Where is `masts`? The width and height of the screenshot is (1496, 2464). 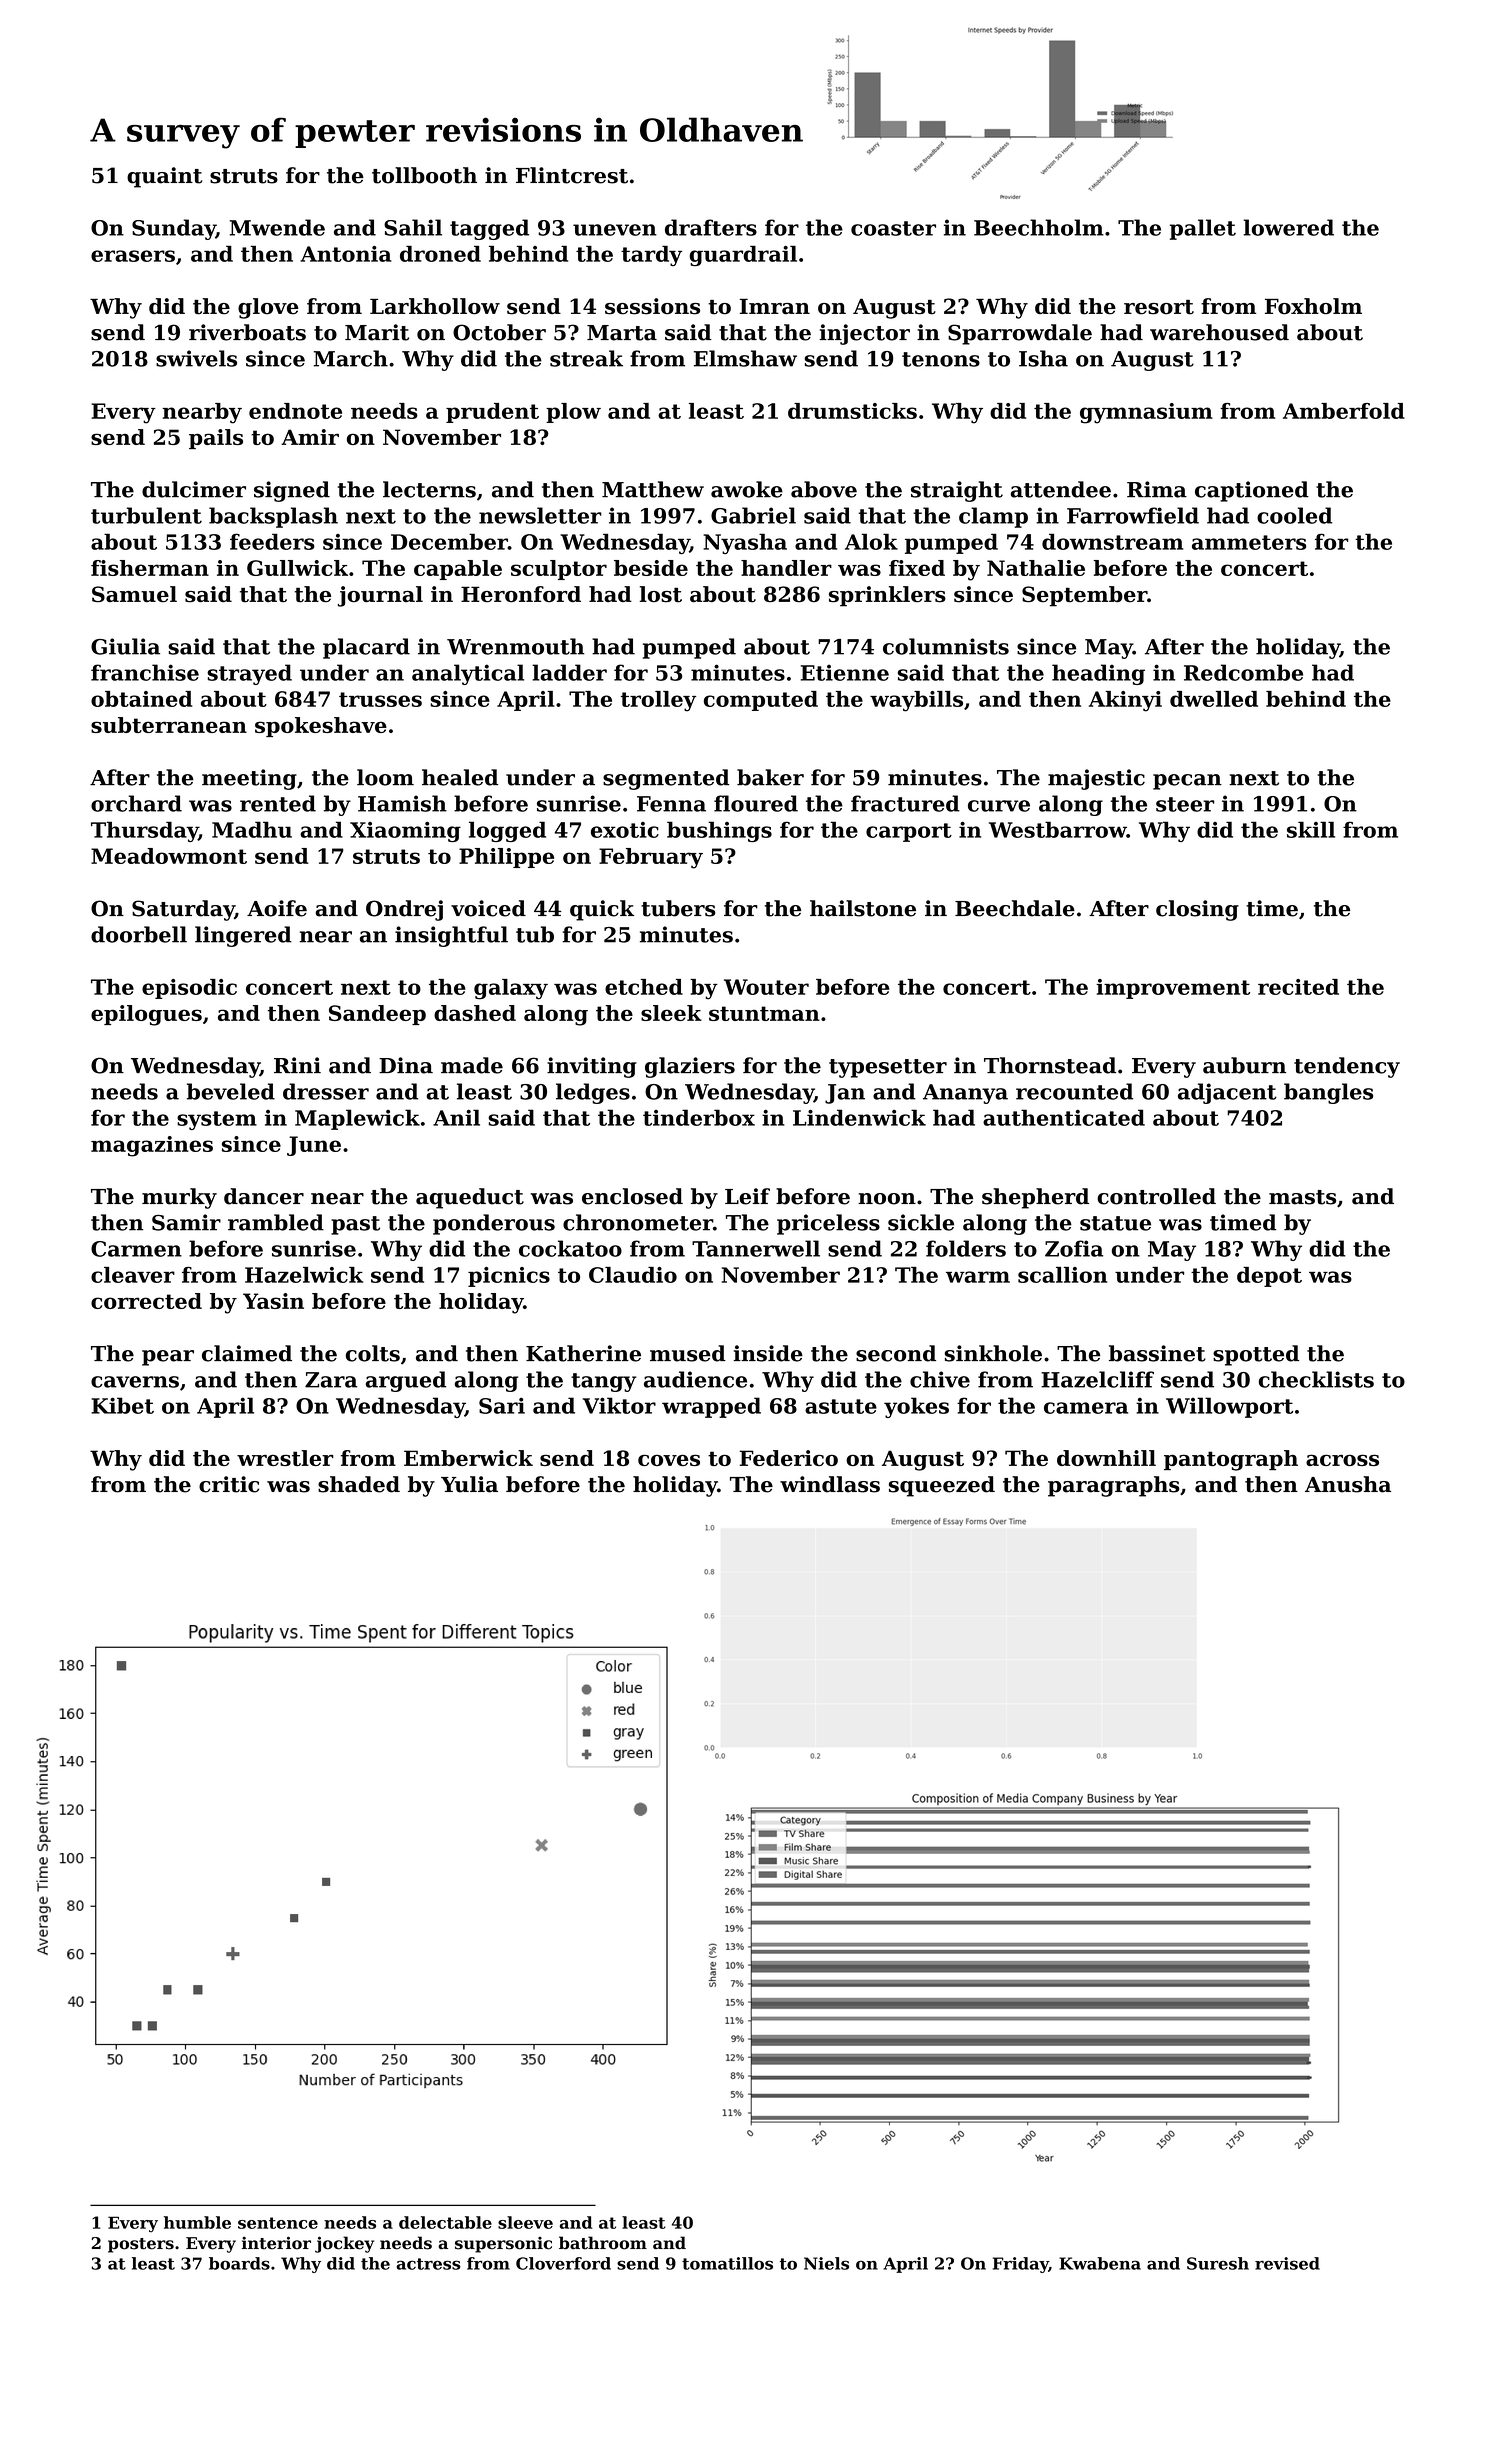 masts is located at coordinates (1302, 1197).
